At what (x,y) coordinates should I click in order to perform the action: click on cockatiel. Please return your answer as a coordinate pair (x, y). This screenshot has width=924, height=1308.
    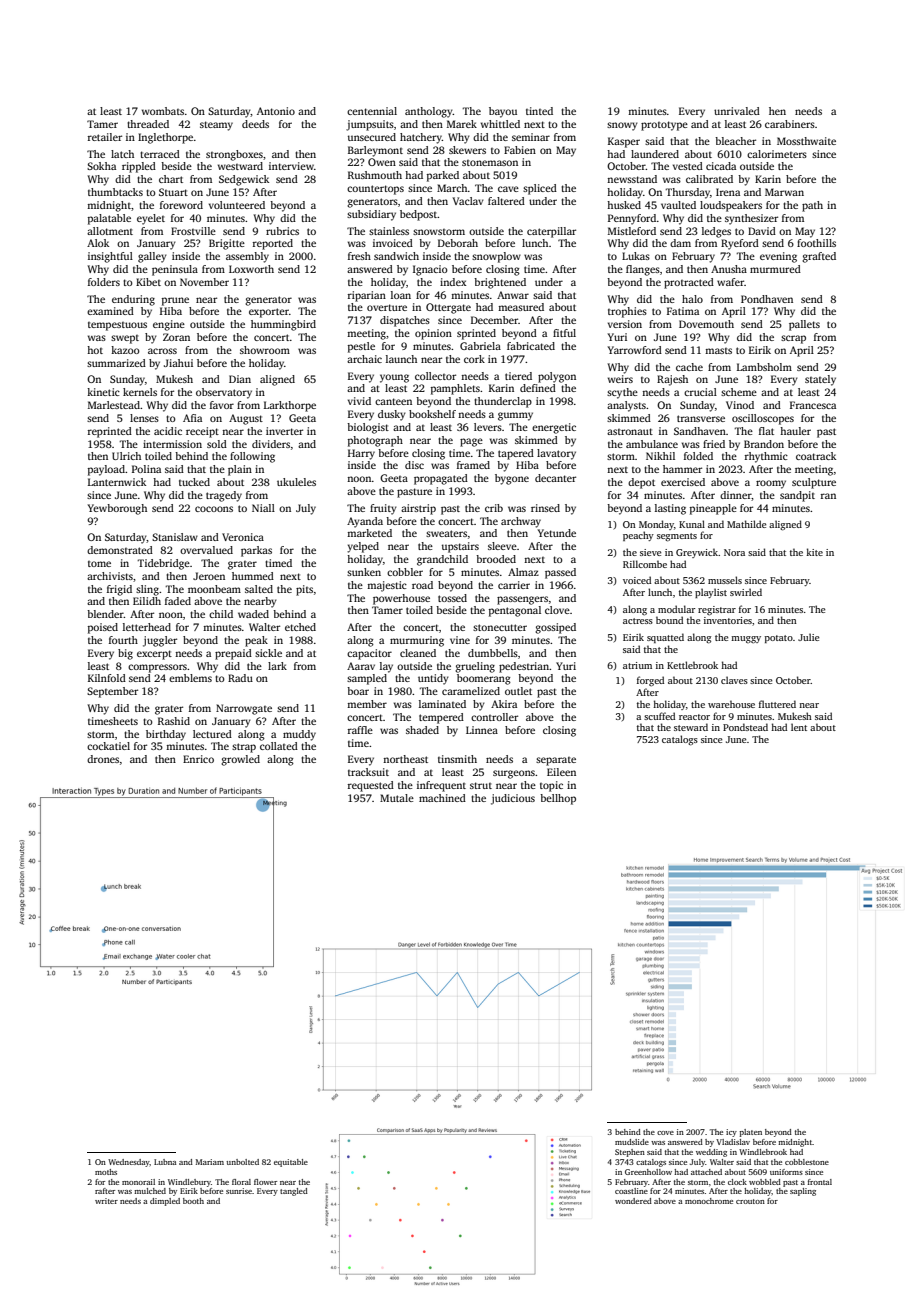
    Looking at the image, I should click on (108, 746).
